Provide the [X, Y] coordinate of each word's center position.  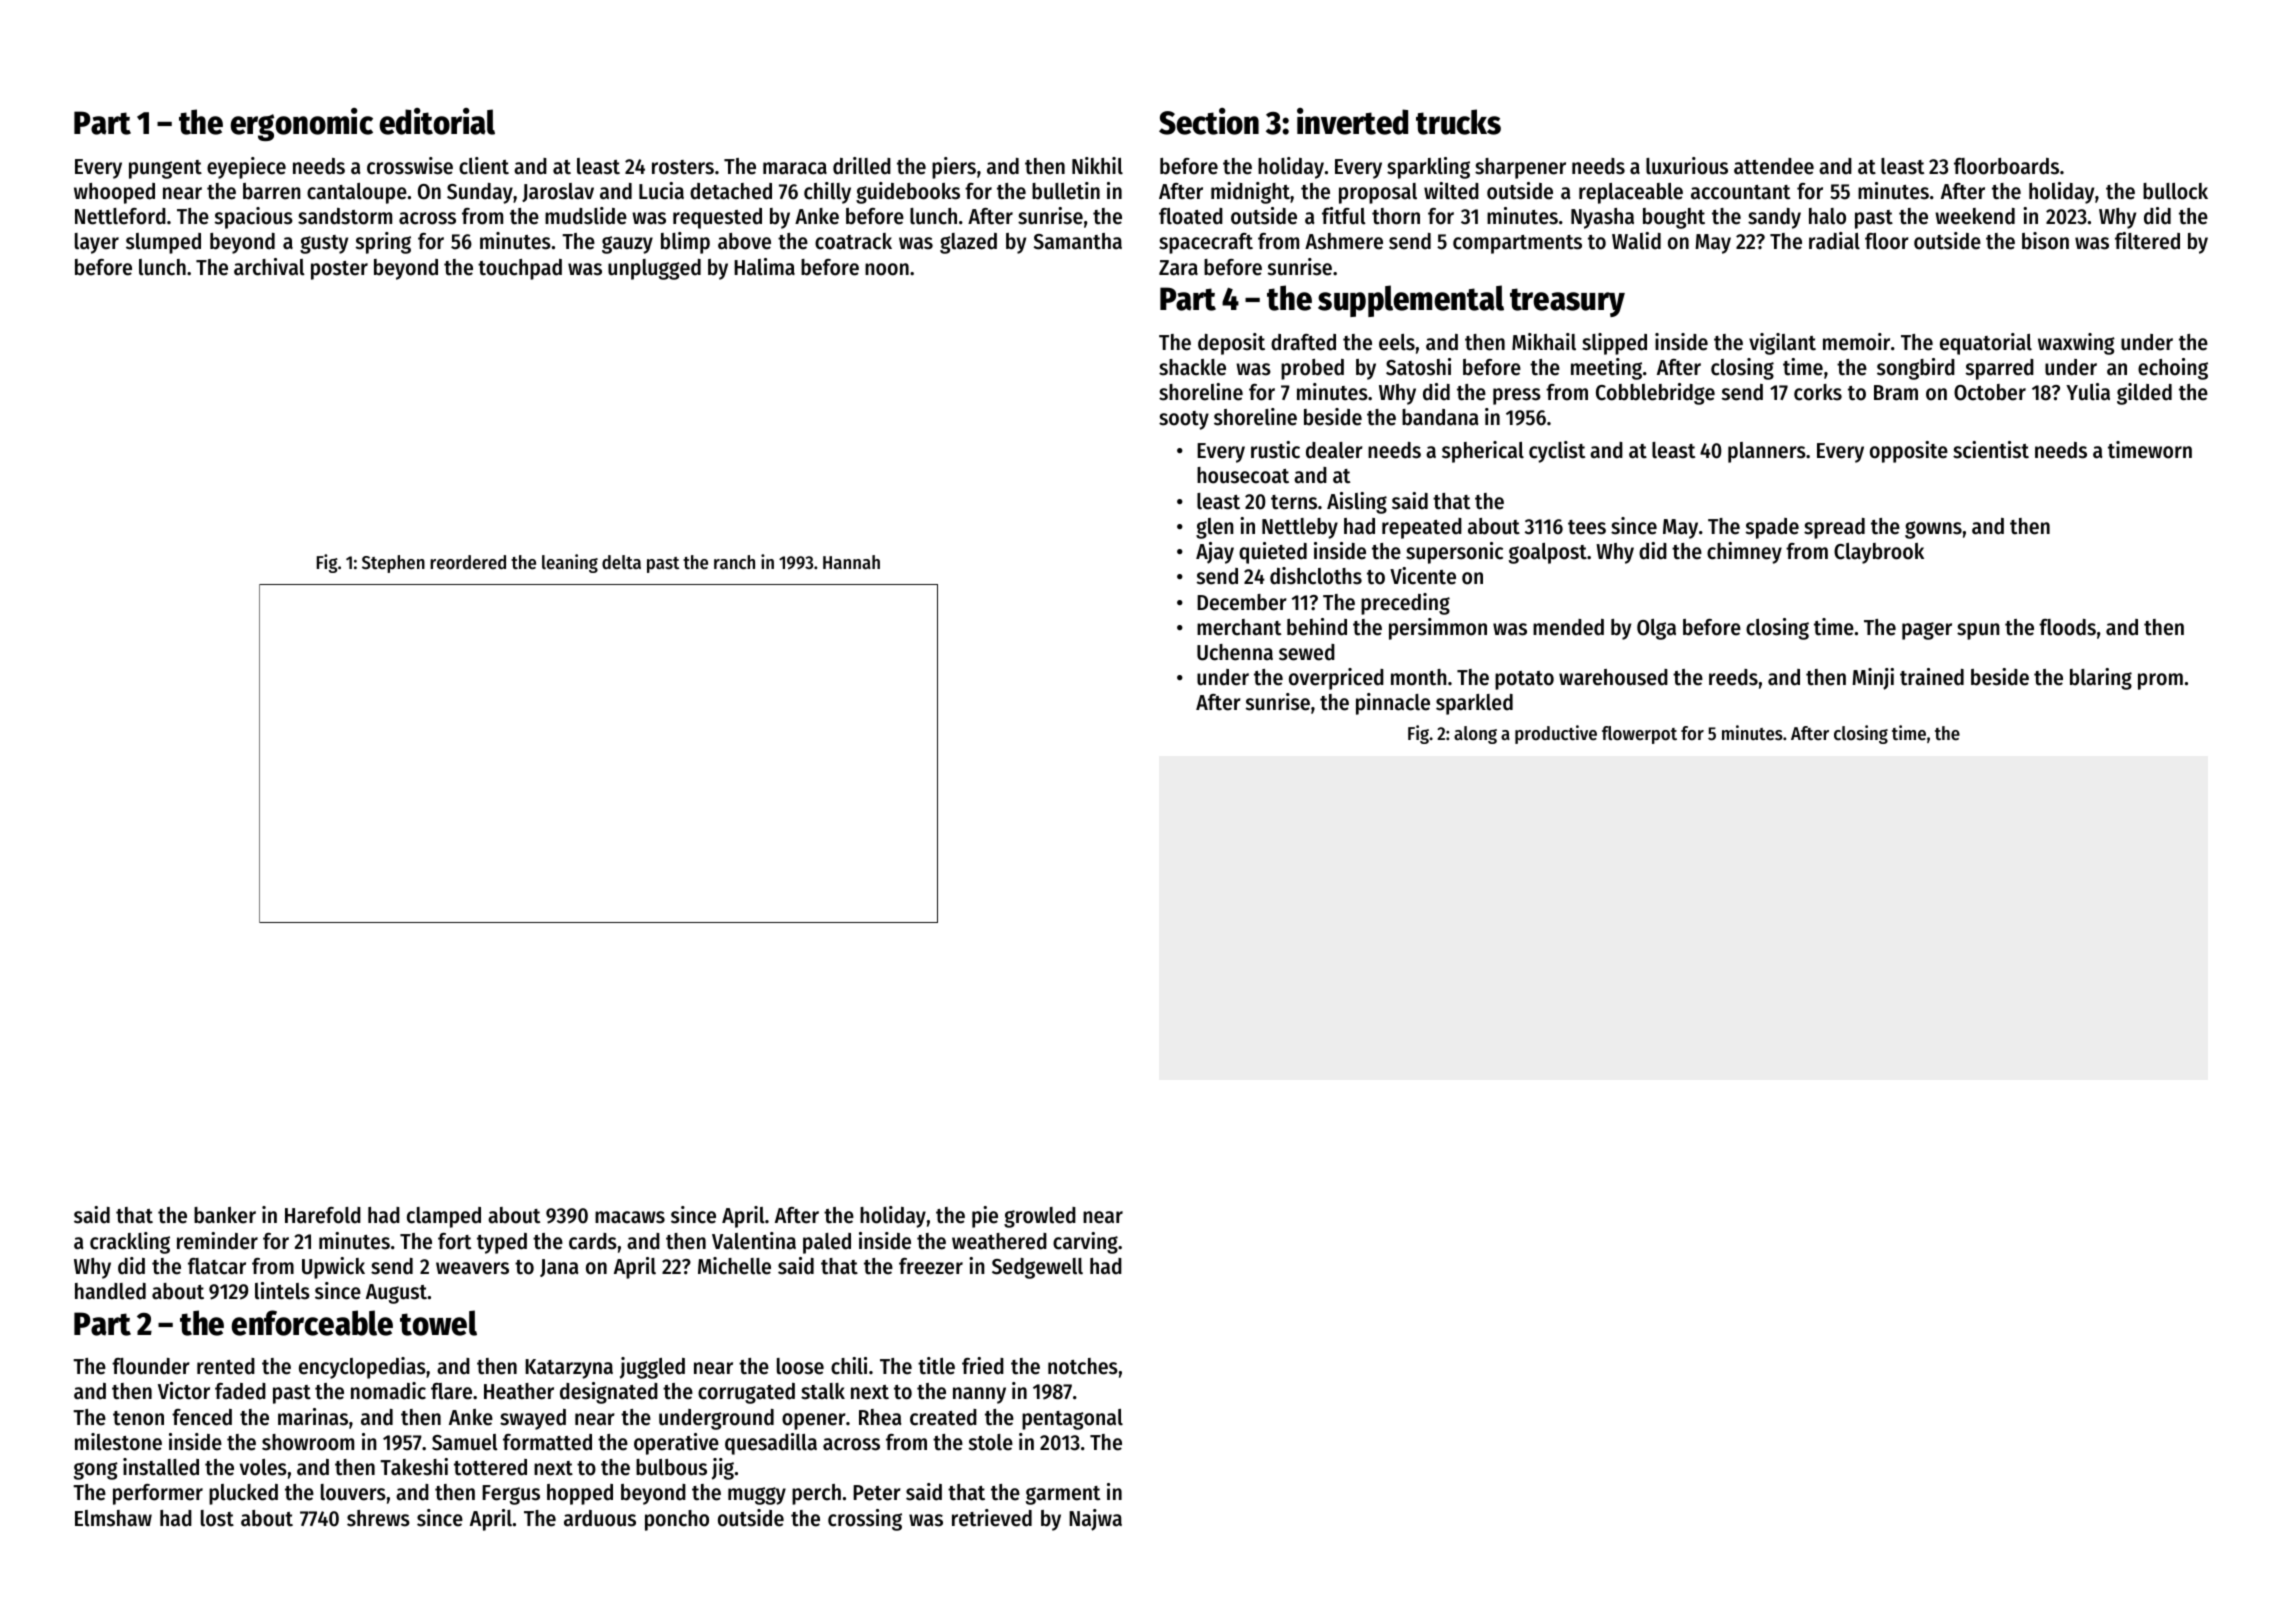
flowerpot [1639, 735]
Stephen [393, 564]
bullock [2175, 191]
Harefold [323, 1215]
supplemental [1411, 301]
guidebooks [908, 193]
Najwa [1095, 1520]
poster [339, 270]
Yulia [2088, 392]
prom [2160, 681]
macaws [630, 1217]
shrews [378, 1518]
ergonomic [301, 124]
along [1475, 735]
